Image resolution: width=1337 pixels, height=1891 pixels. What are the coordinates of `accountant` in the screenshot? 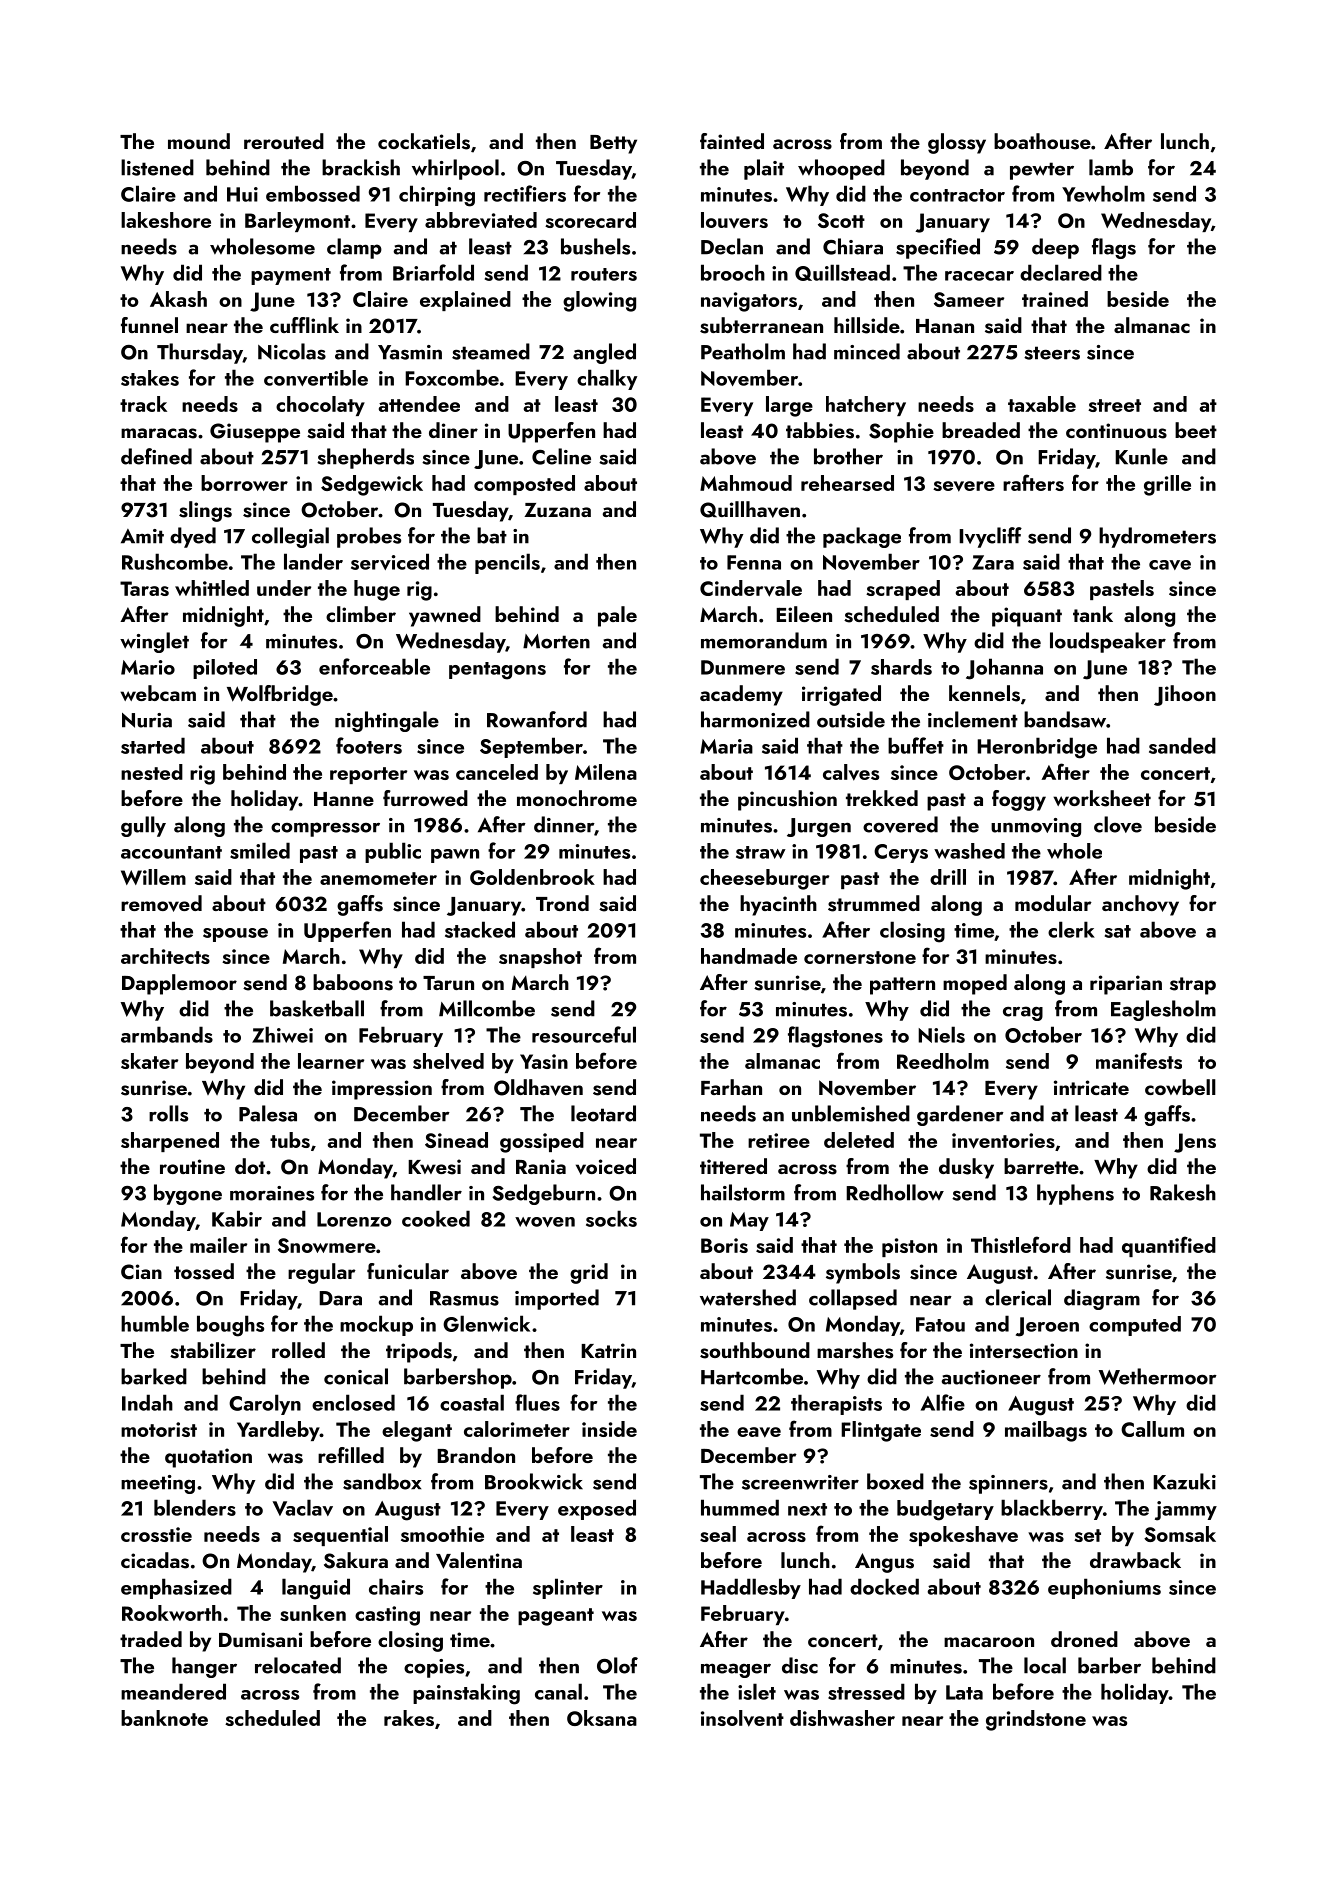 It's located at (171, 852).
